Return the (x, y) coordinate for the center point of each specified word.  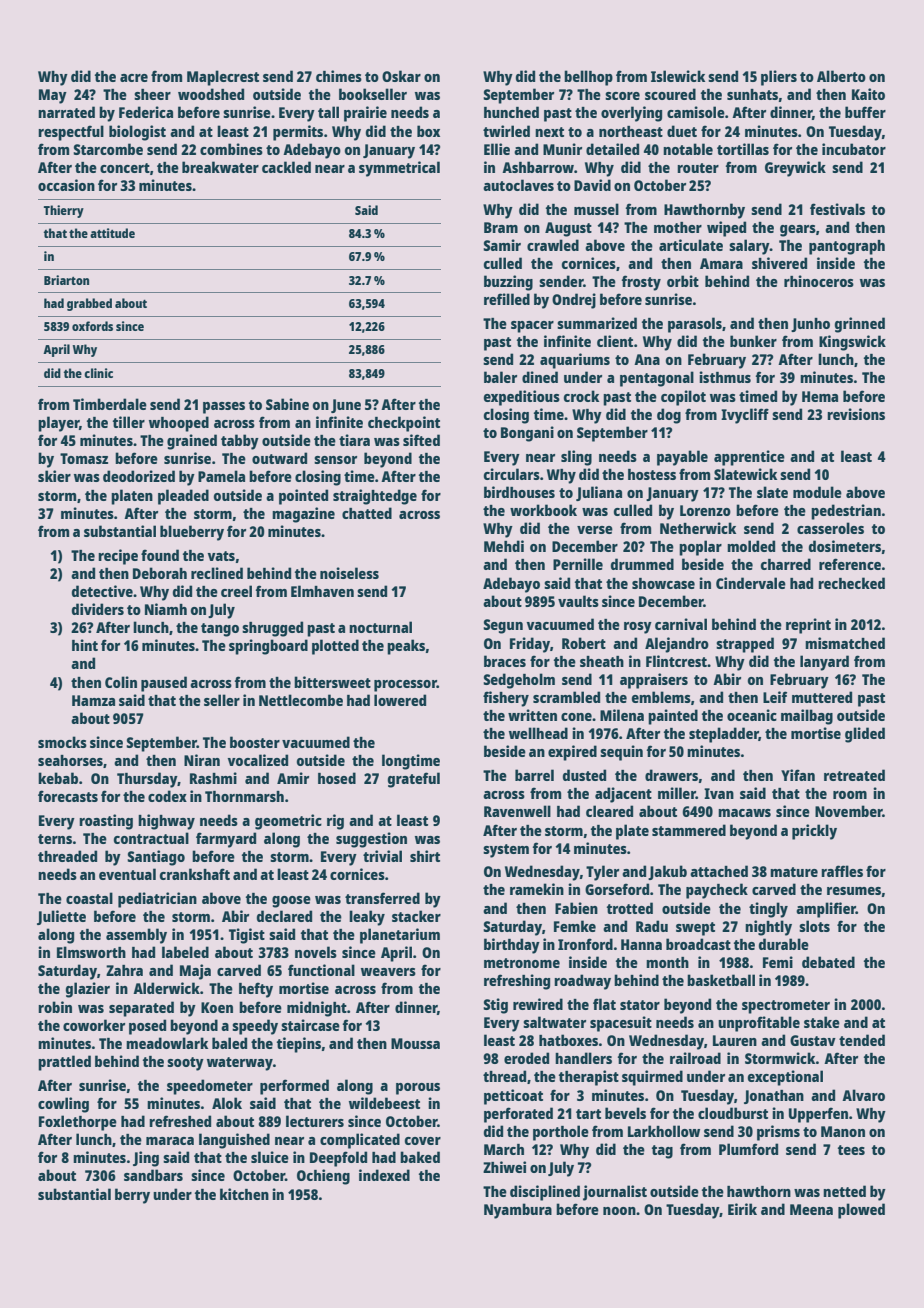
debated (828, 962)
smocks (62, 742)
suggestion (371, 840)
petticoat (513, 1097)
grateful (414, 780)
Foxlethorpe (78, 1123)
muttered (822, 697)
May (53, 96)
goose (291, 902)
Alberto (841, 76)
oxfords (92, 326)
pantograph (847, 247)
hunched (511, 112)
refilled (507, 299)
